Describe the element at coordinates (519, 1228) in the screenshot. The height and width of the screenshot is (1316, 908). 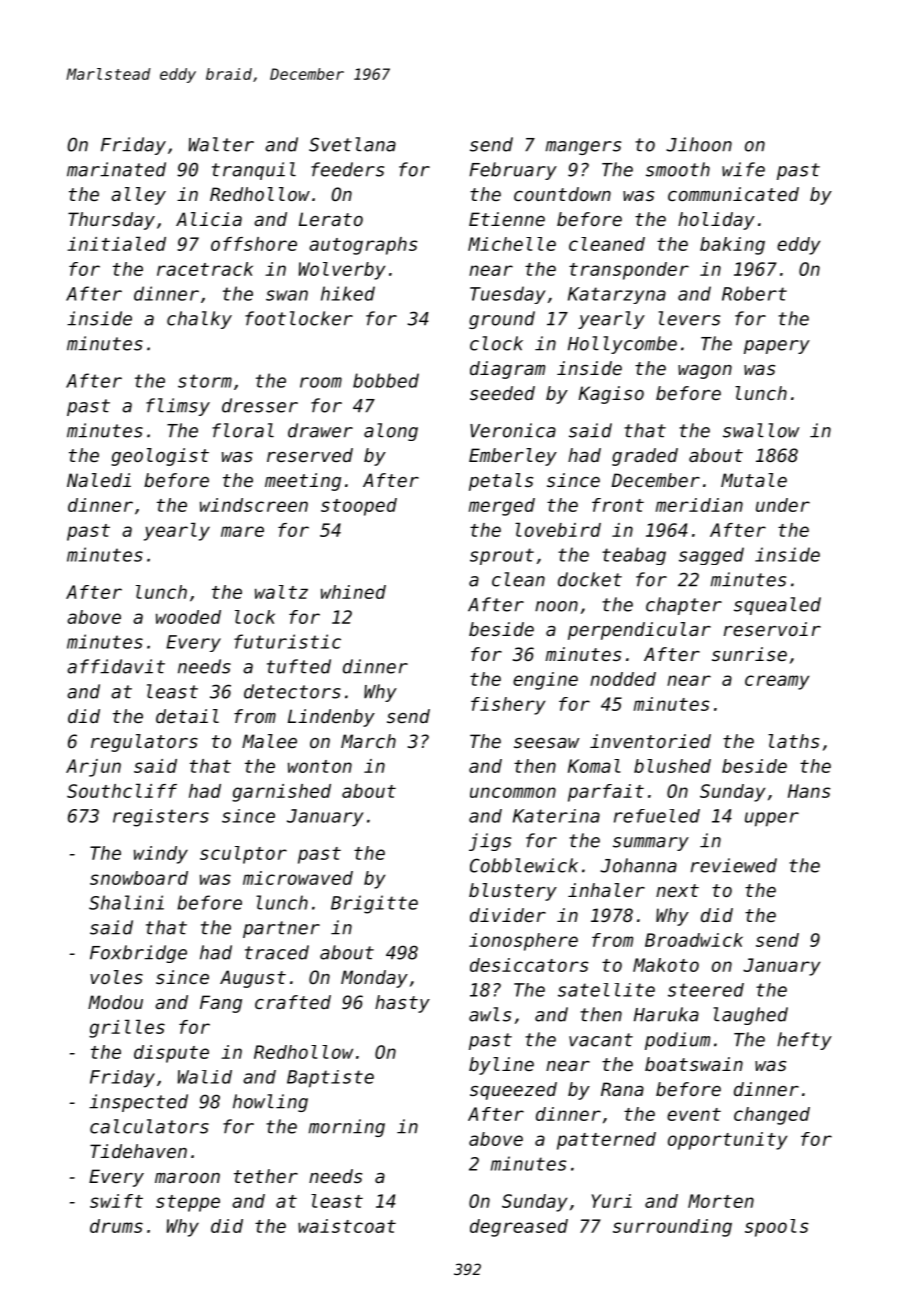
I see `degreased` at that location.
